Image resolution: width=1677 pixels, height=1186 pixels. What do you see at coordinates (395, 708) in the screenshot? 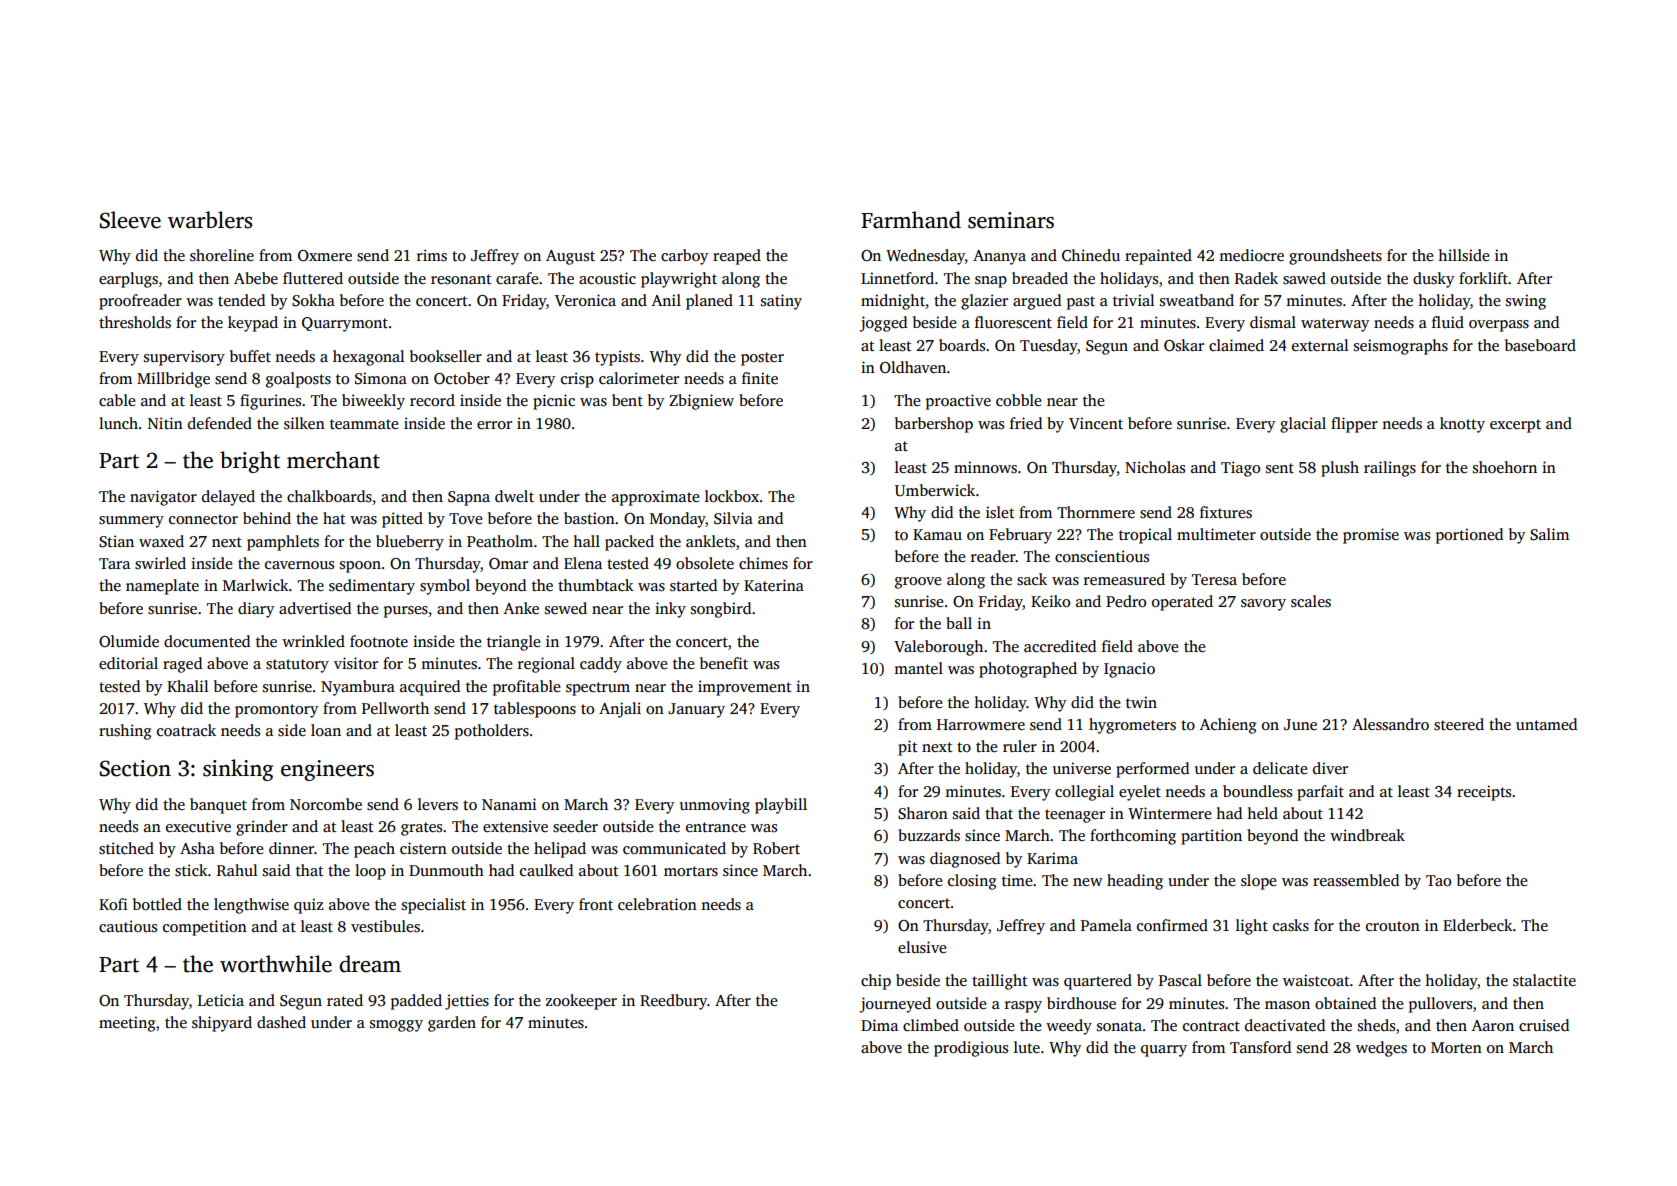
I see `Pellworth` at bounding box center [395, 708].
